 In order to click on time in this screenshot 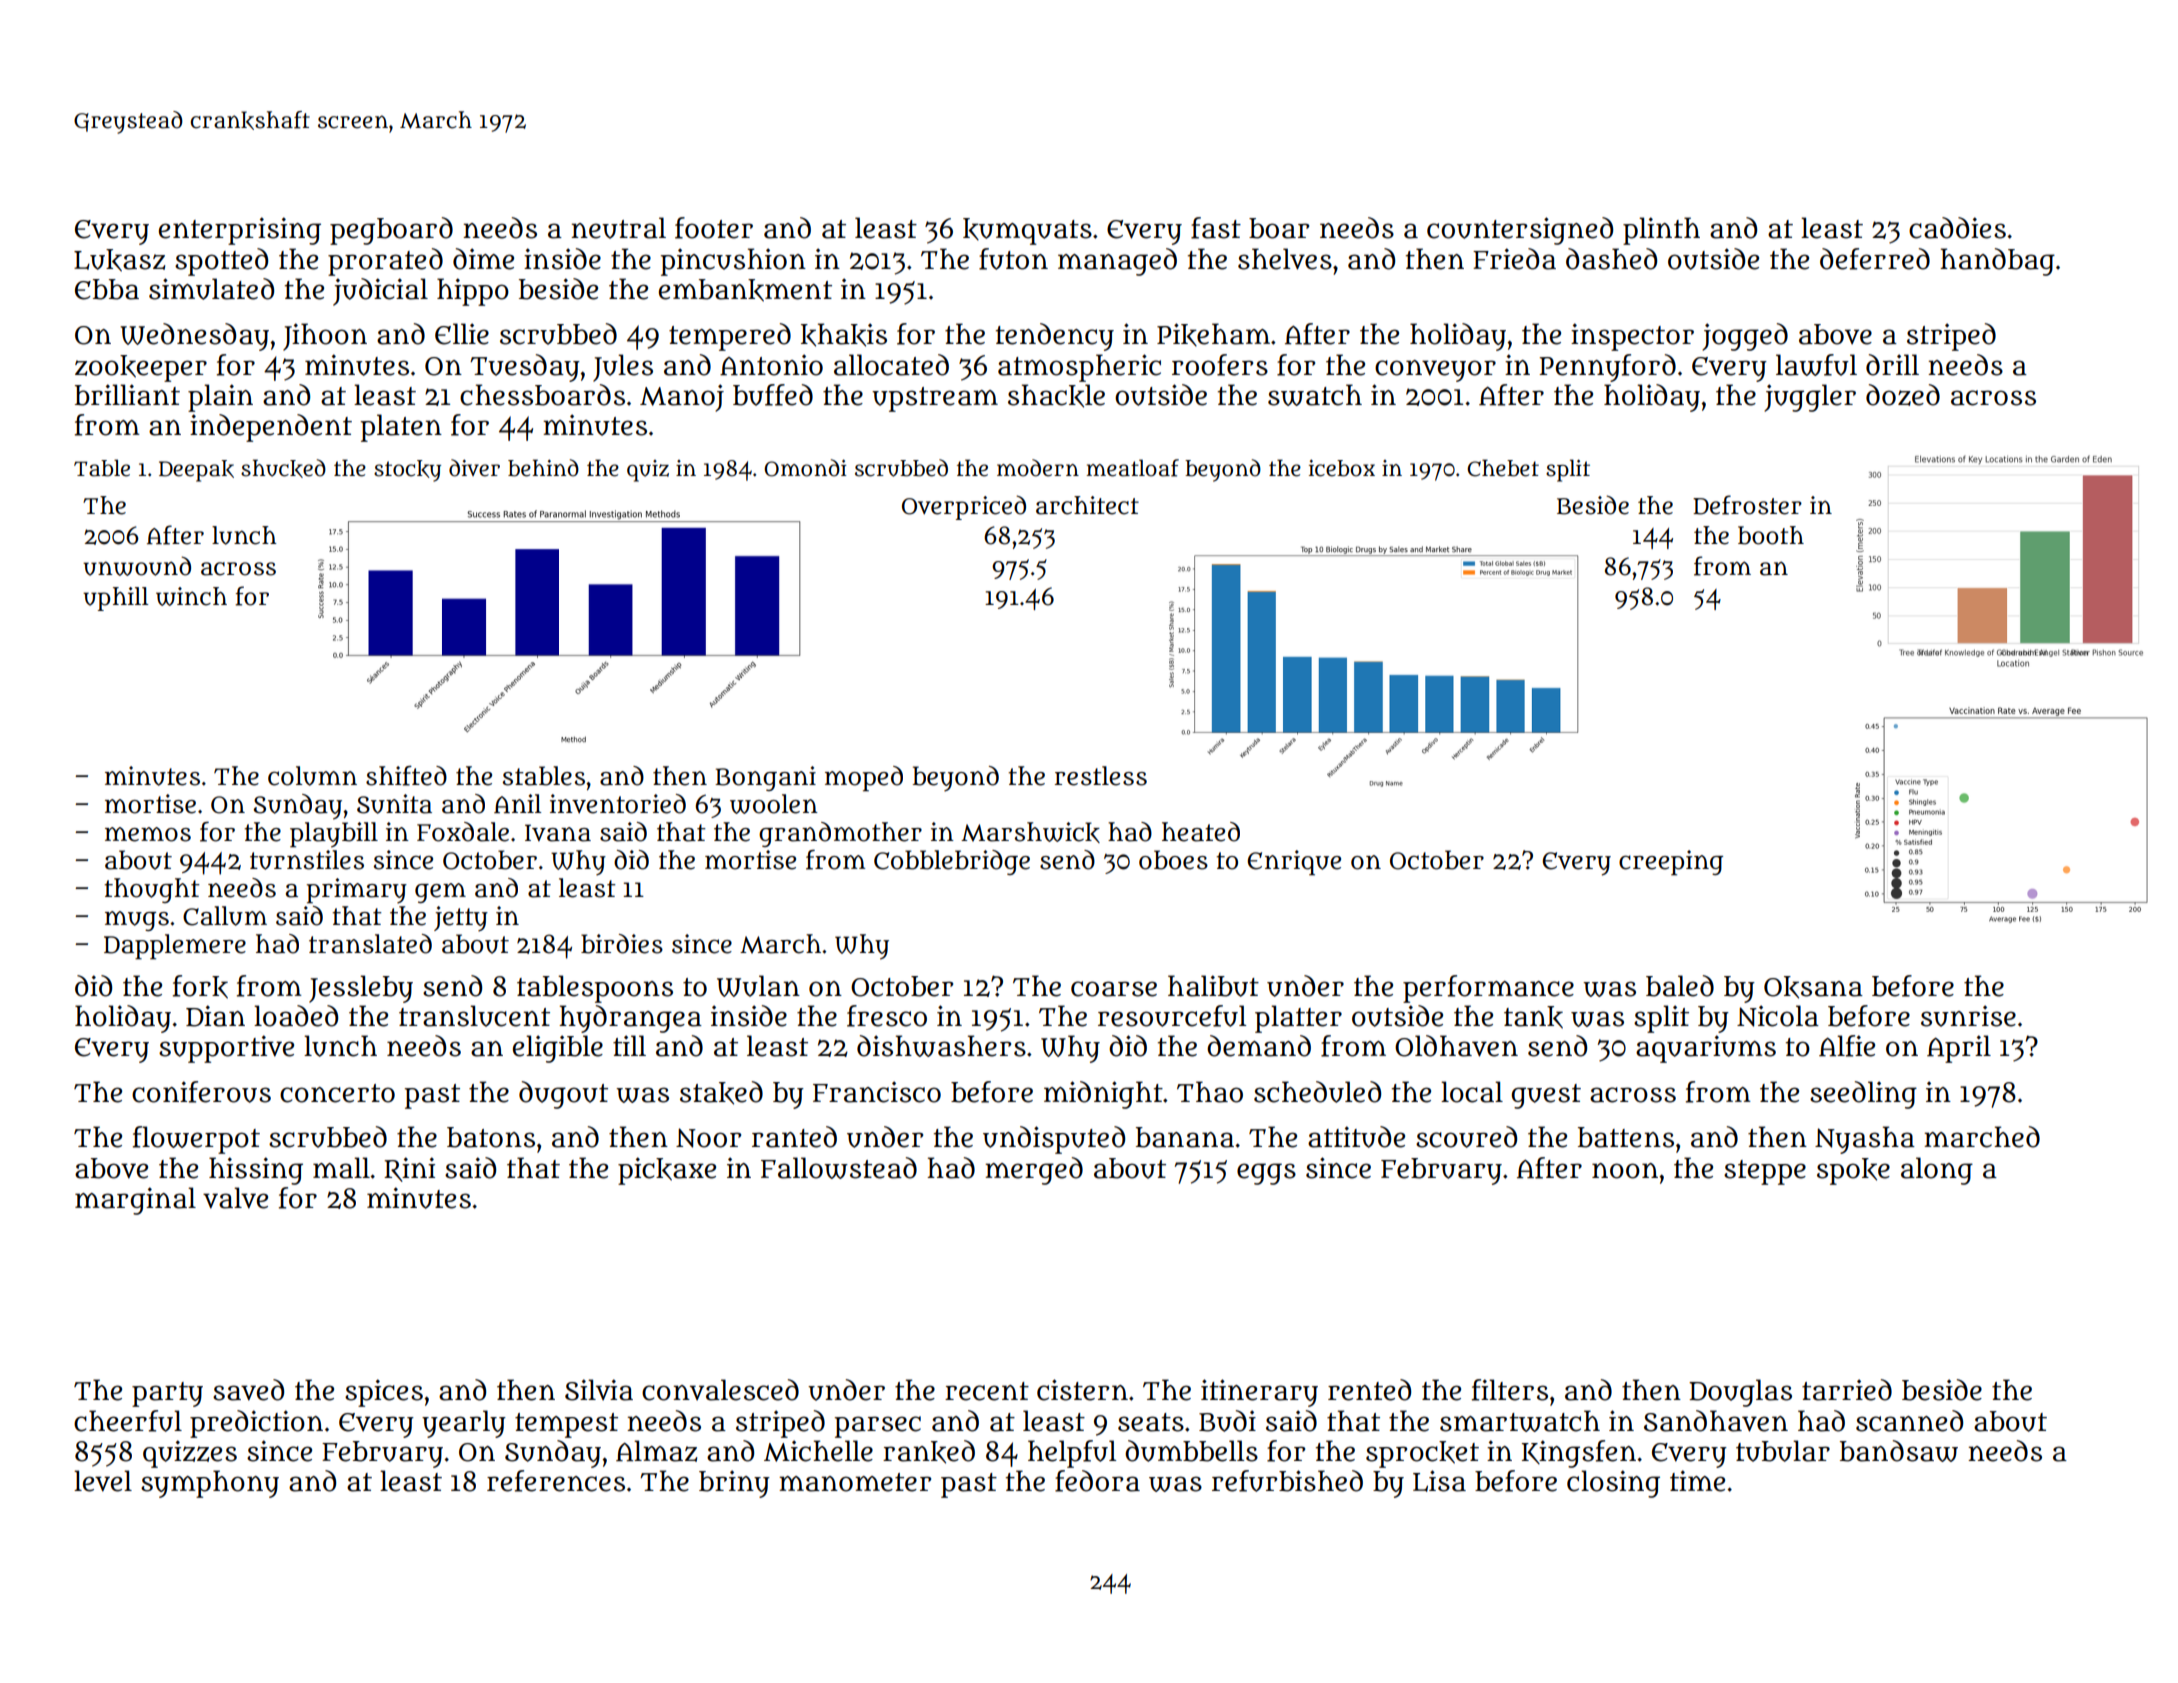, I will do `click(1697, 1481)`.
